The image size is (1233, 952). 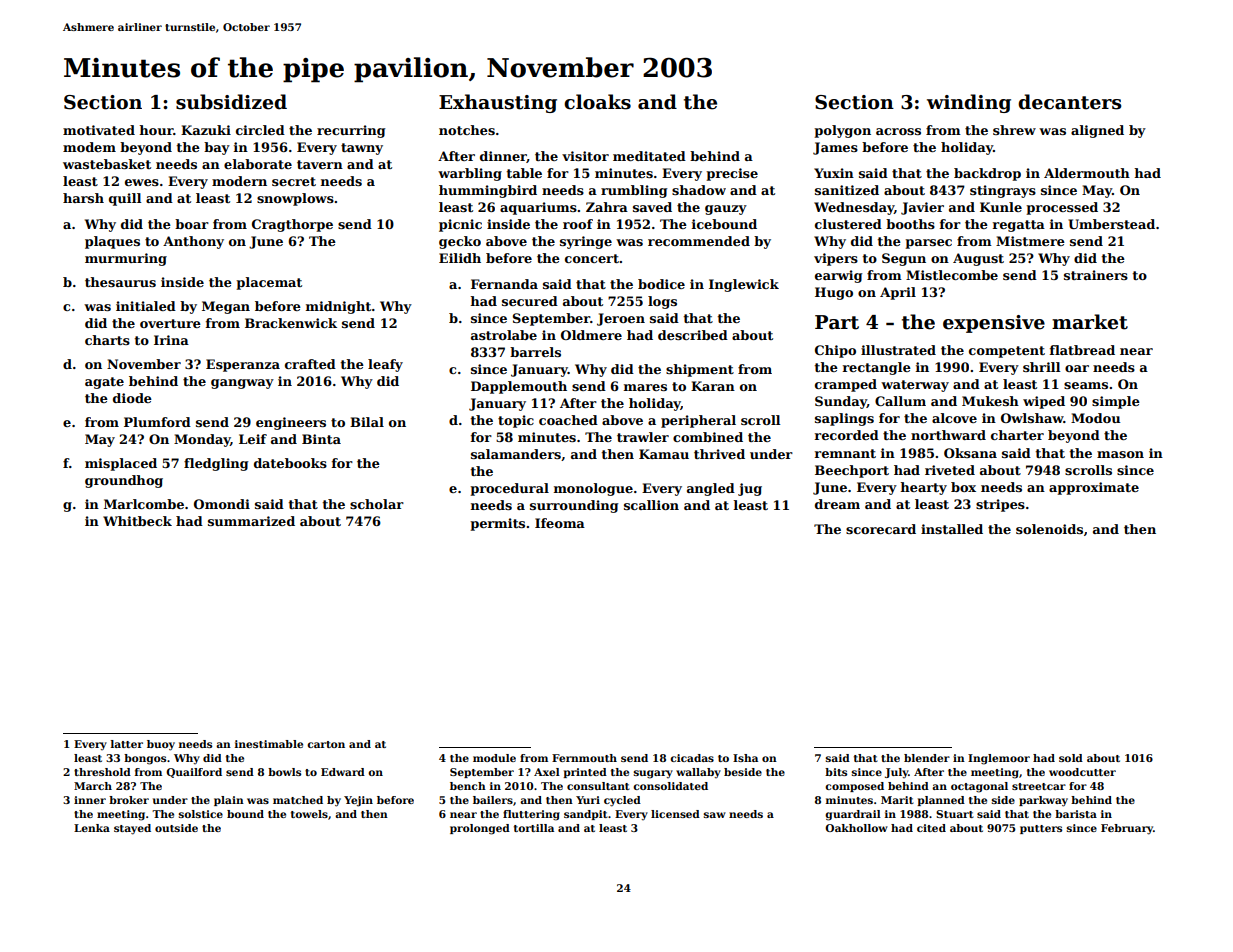 What do you see at coordinates (251, 521) in the image?
I see `summarized` at bounding box center [251, 521].
